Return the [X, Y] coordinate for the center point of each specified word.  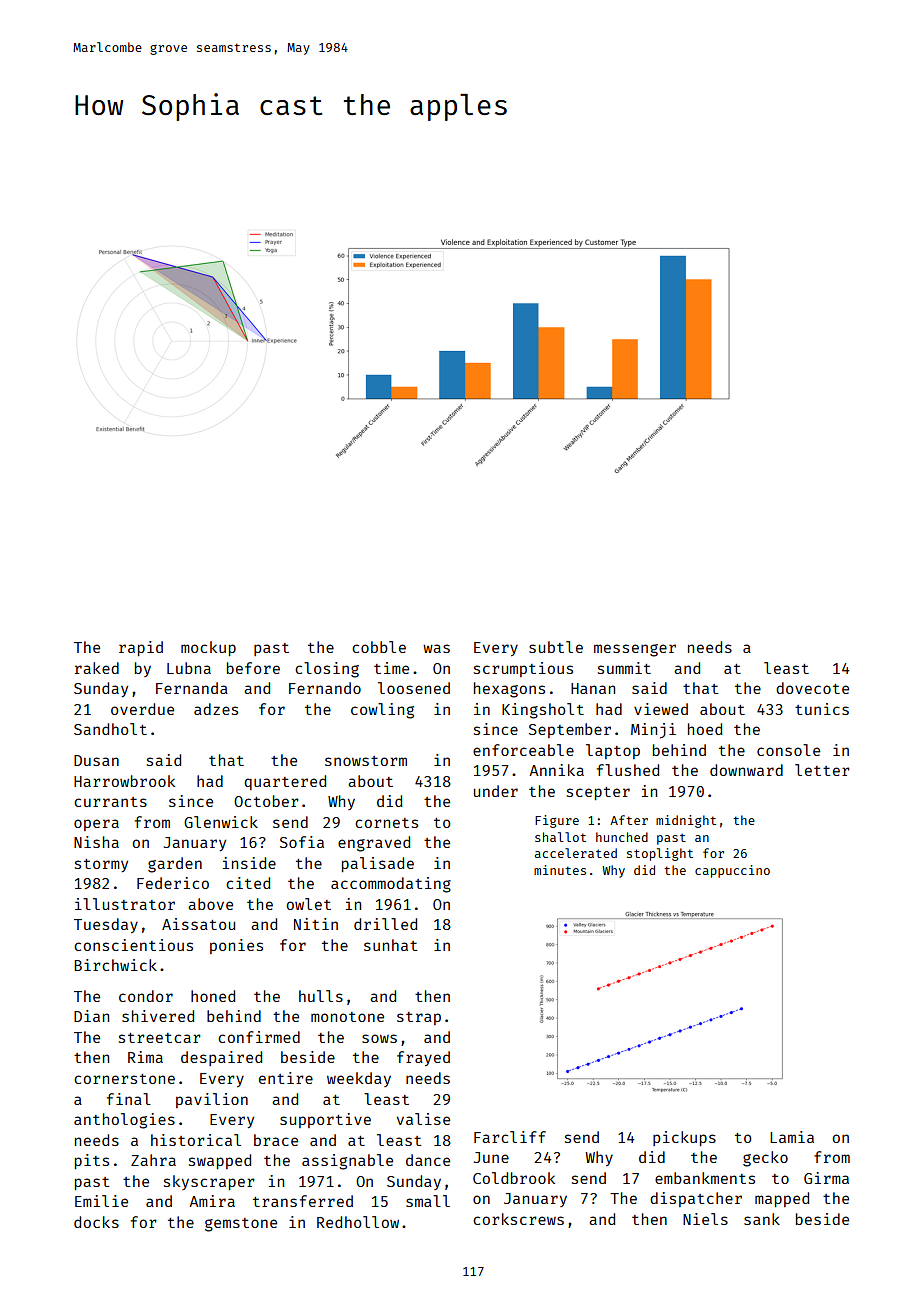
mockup [208, 648]
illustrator [125, 904]
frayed [423, 1058]
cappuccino [732, 871]
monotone [347, 1017]
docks [96, 1222]
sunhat [390, 945]
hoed [705, 729]
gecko [765, 1159]
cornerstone [124, 1079]
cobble [379, 647]
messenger [635, 650]
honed [213, 996]
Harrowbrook [124, 781]
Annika [556, 770]
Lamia [792, 1137]
